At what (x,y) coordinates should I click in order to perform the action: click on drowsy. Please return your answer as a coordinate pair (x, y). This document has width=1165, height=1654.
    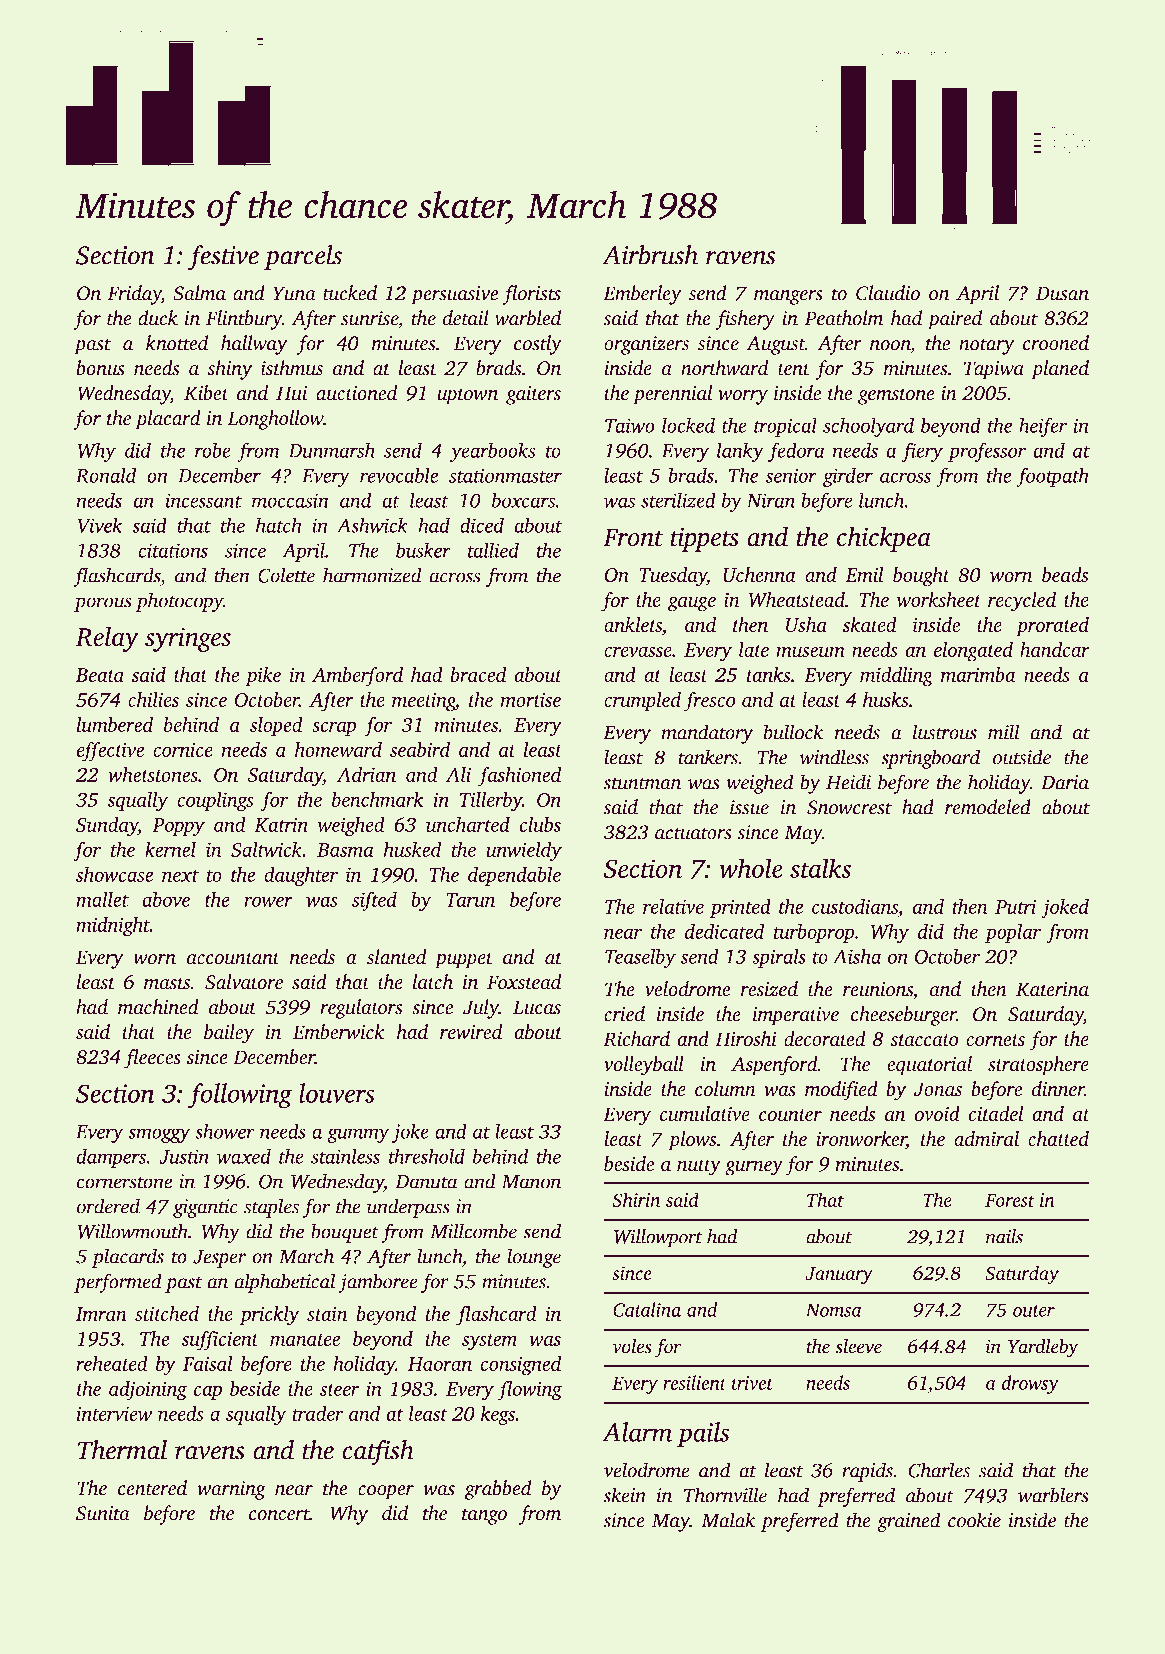
    Looking at the image, I should click on (1030, 1384).
